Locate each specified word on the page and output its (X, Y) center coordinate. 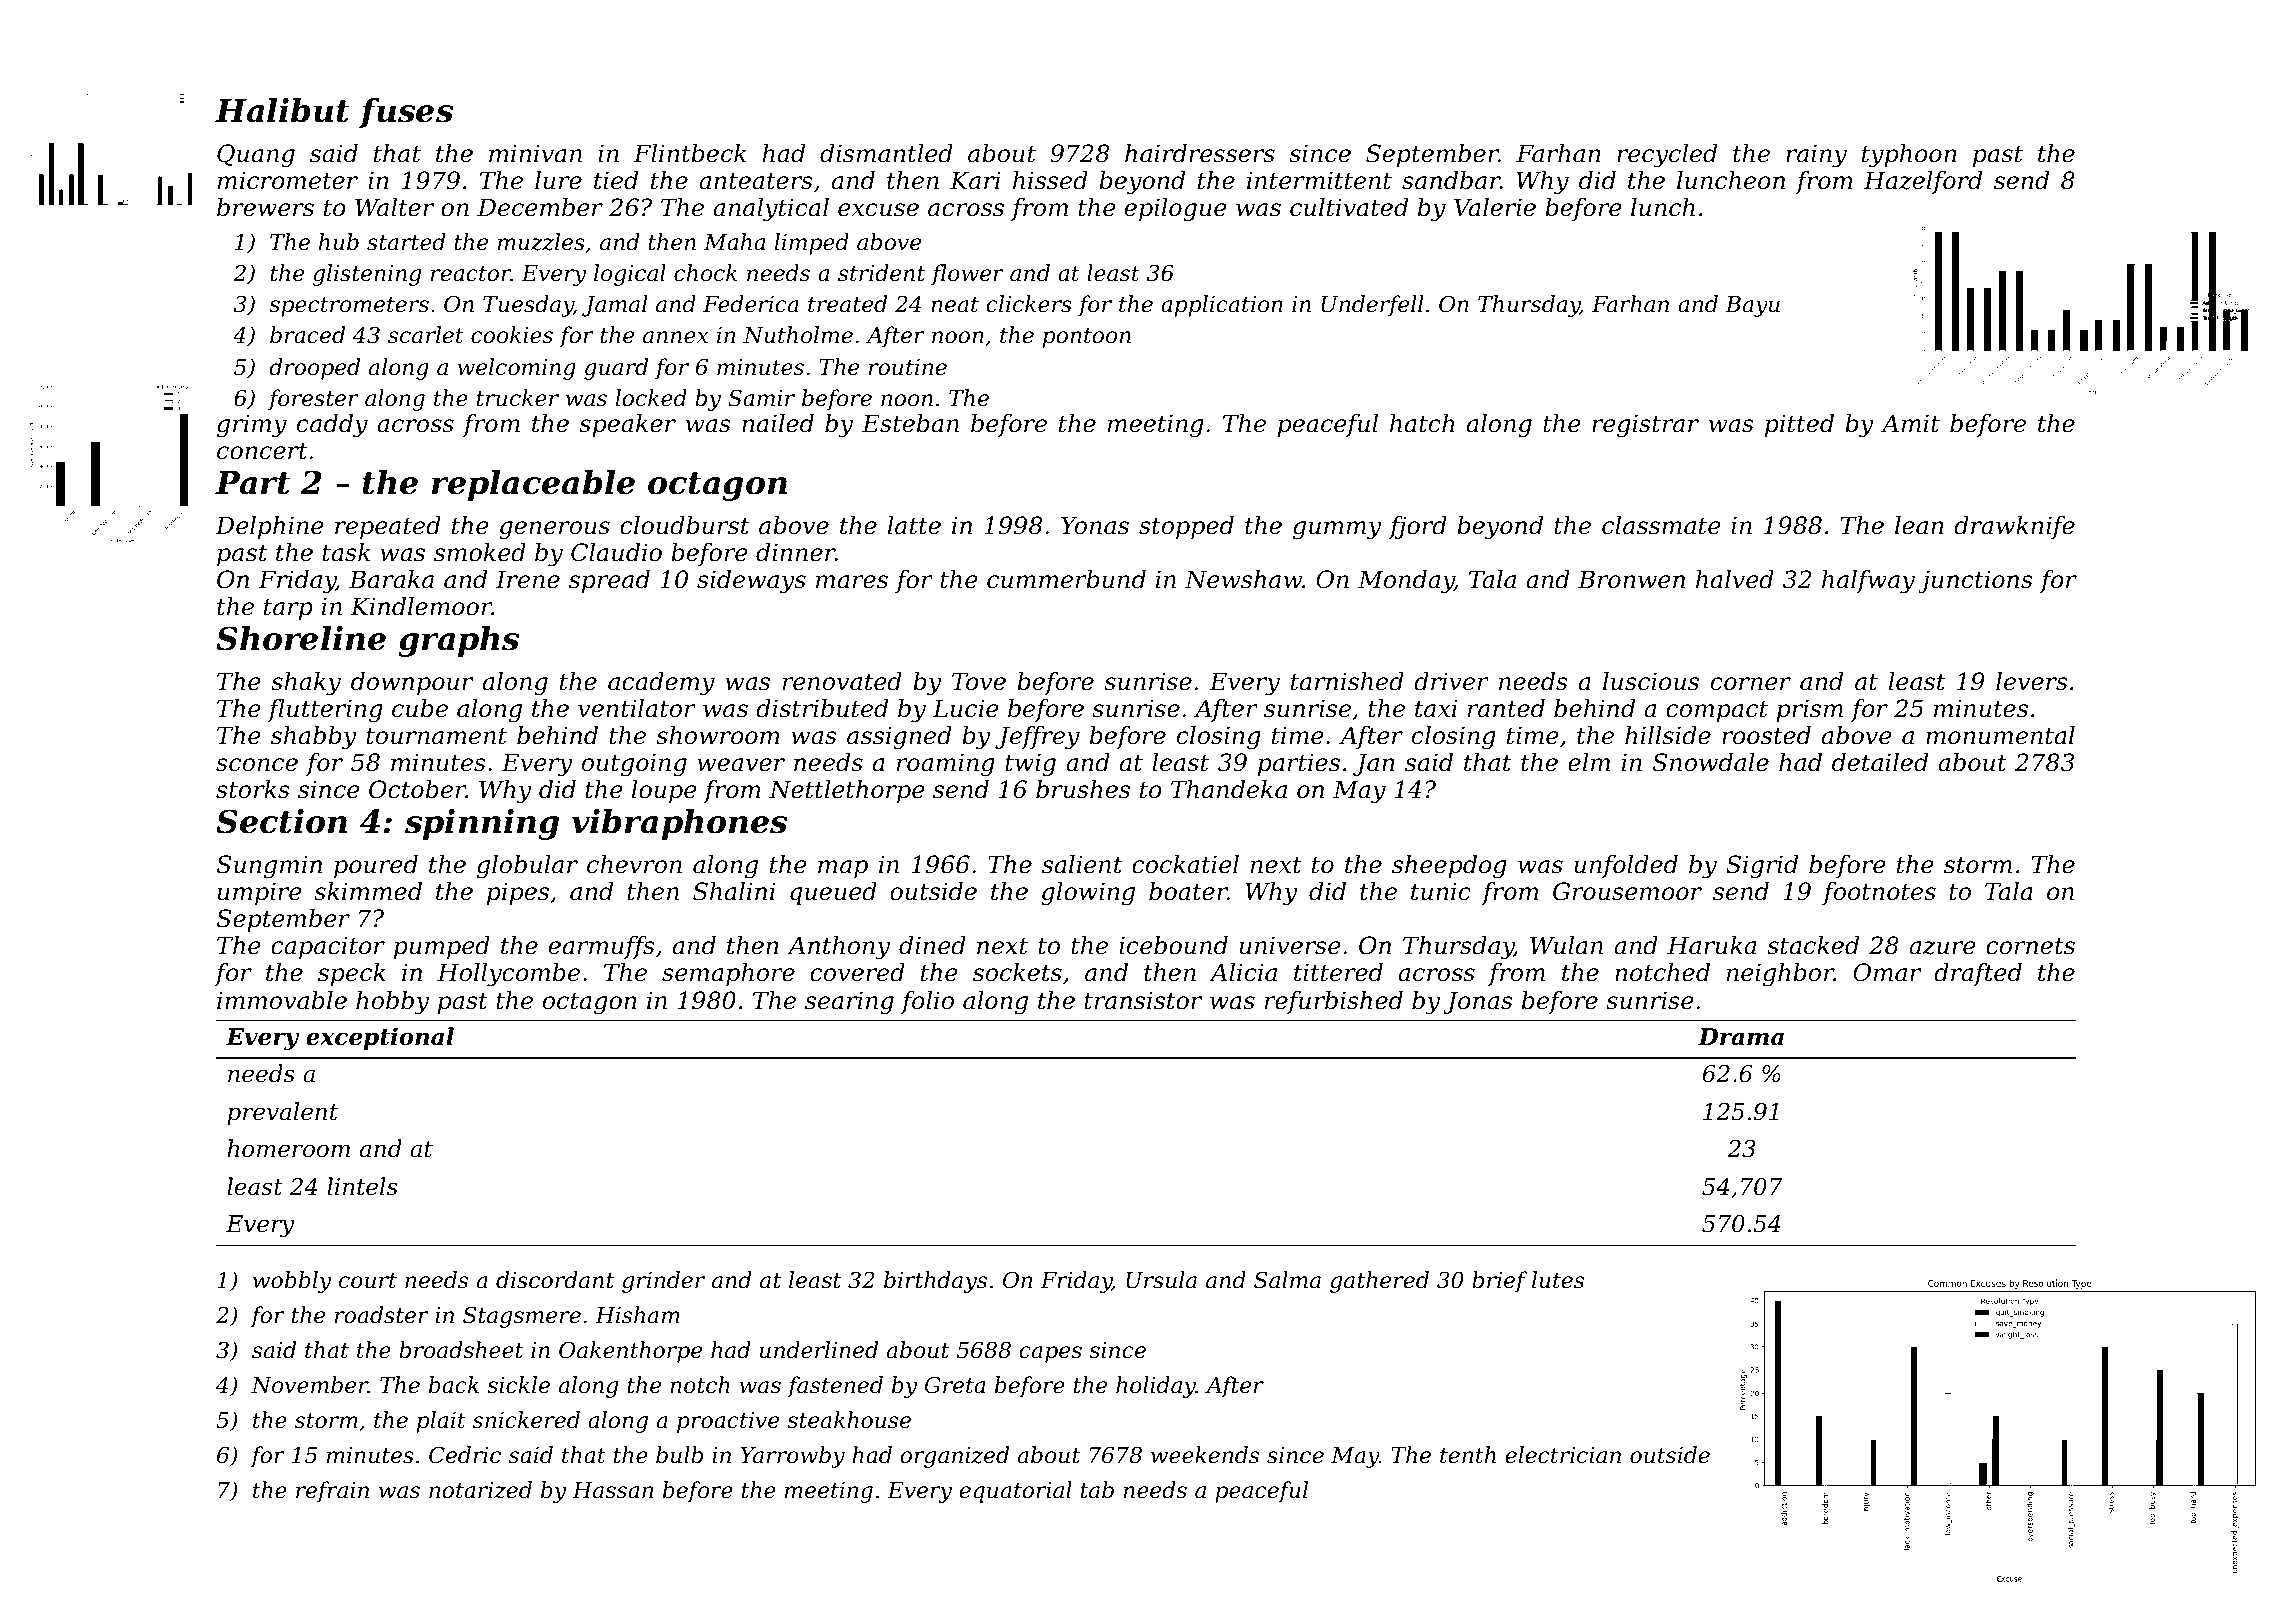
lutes (1558, 1280)
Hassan (613, 1490)
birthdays (935, 1282)
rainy (1816, 156)
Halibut (282, 110)
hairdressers (1200, 153)
